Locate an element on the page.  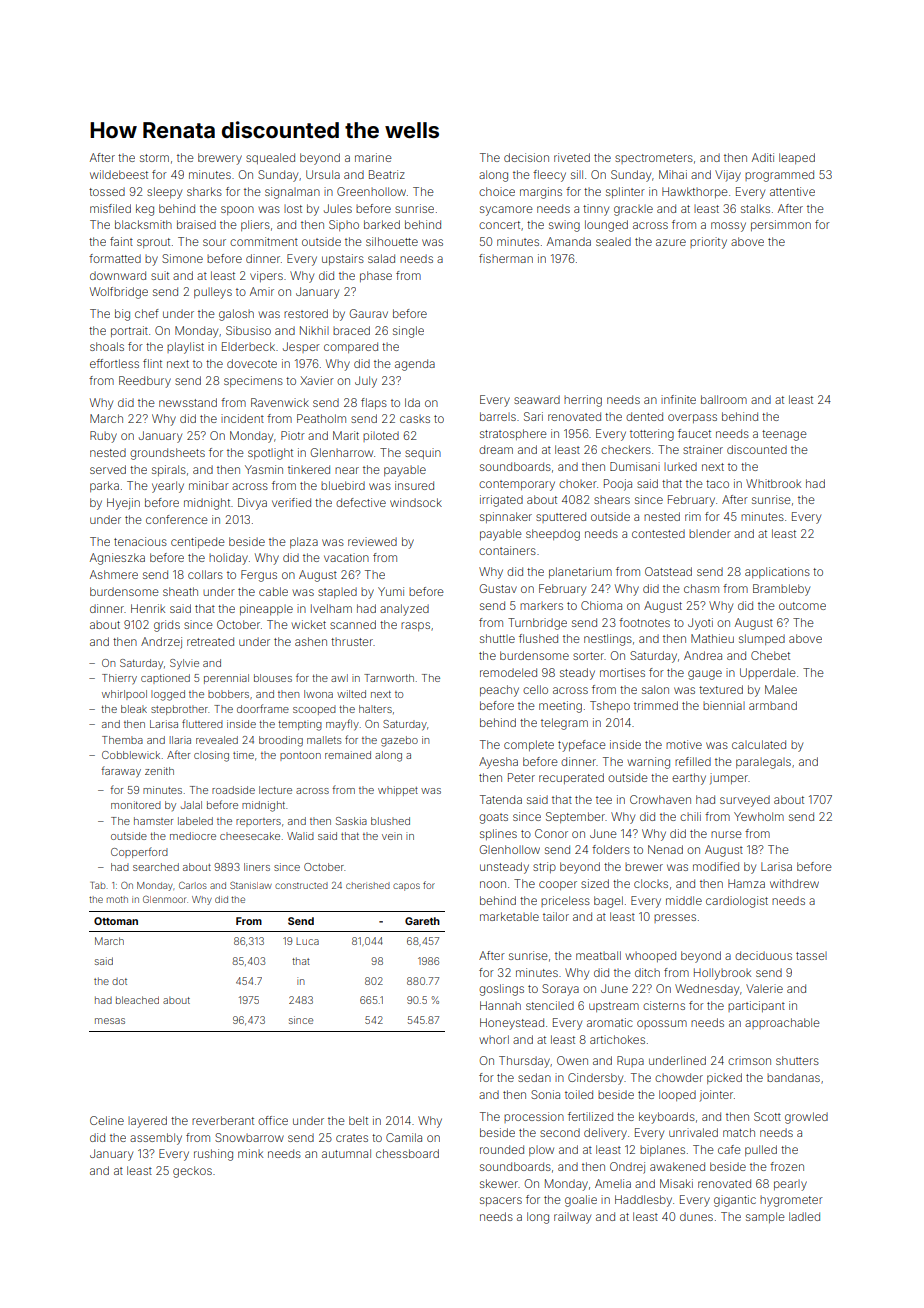
Wolfbridge is located at coordinates (119, 293).
